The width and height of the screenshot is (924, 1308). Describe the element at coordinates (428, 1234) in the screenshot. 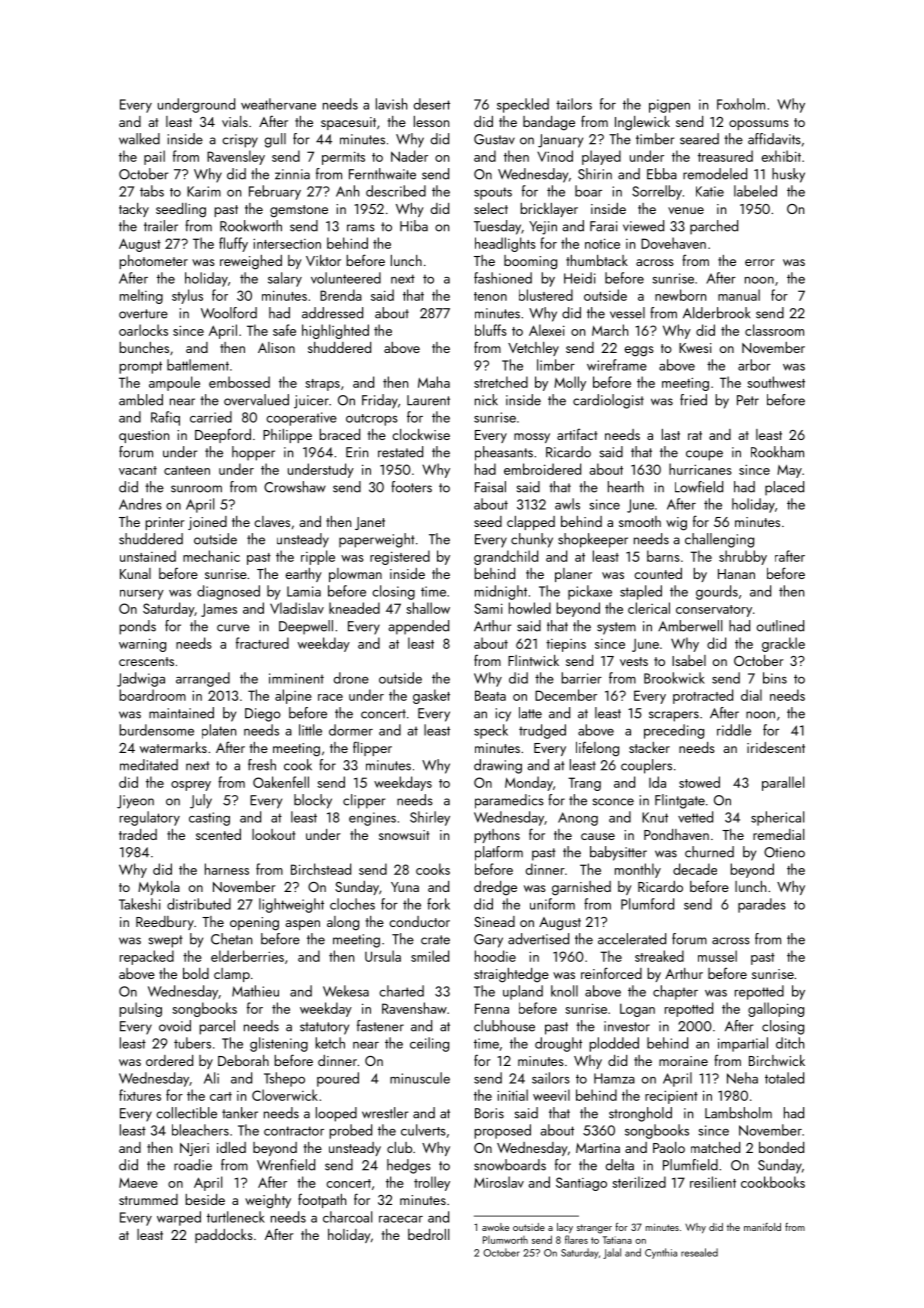

I see `bedroll` at that location.
